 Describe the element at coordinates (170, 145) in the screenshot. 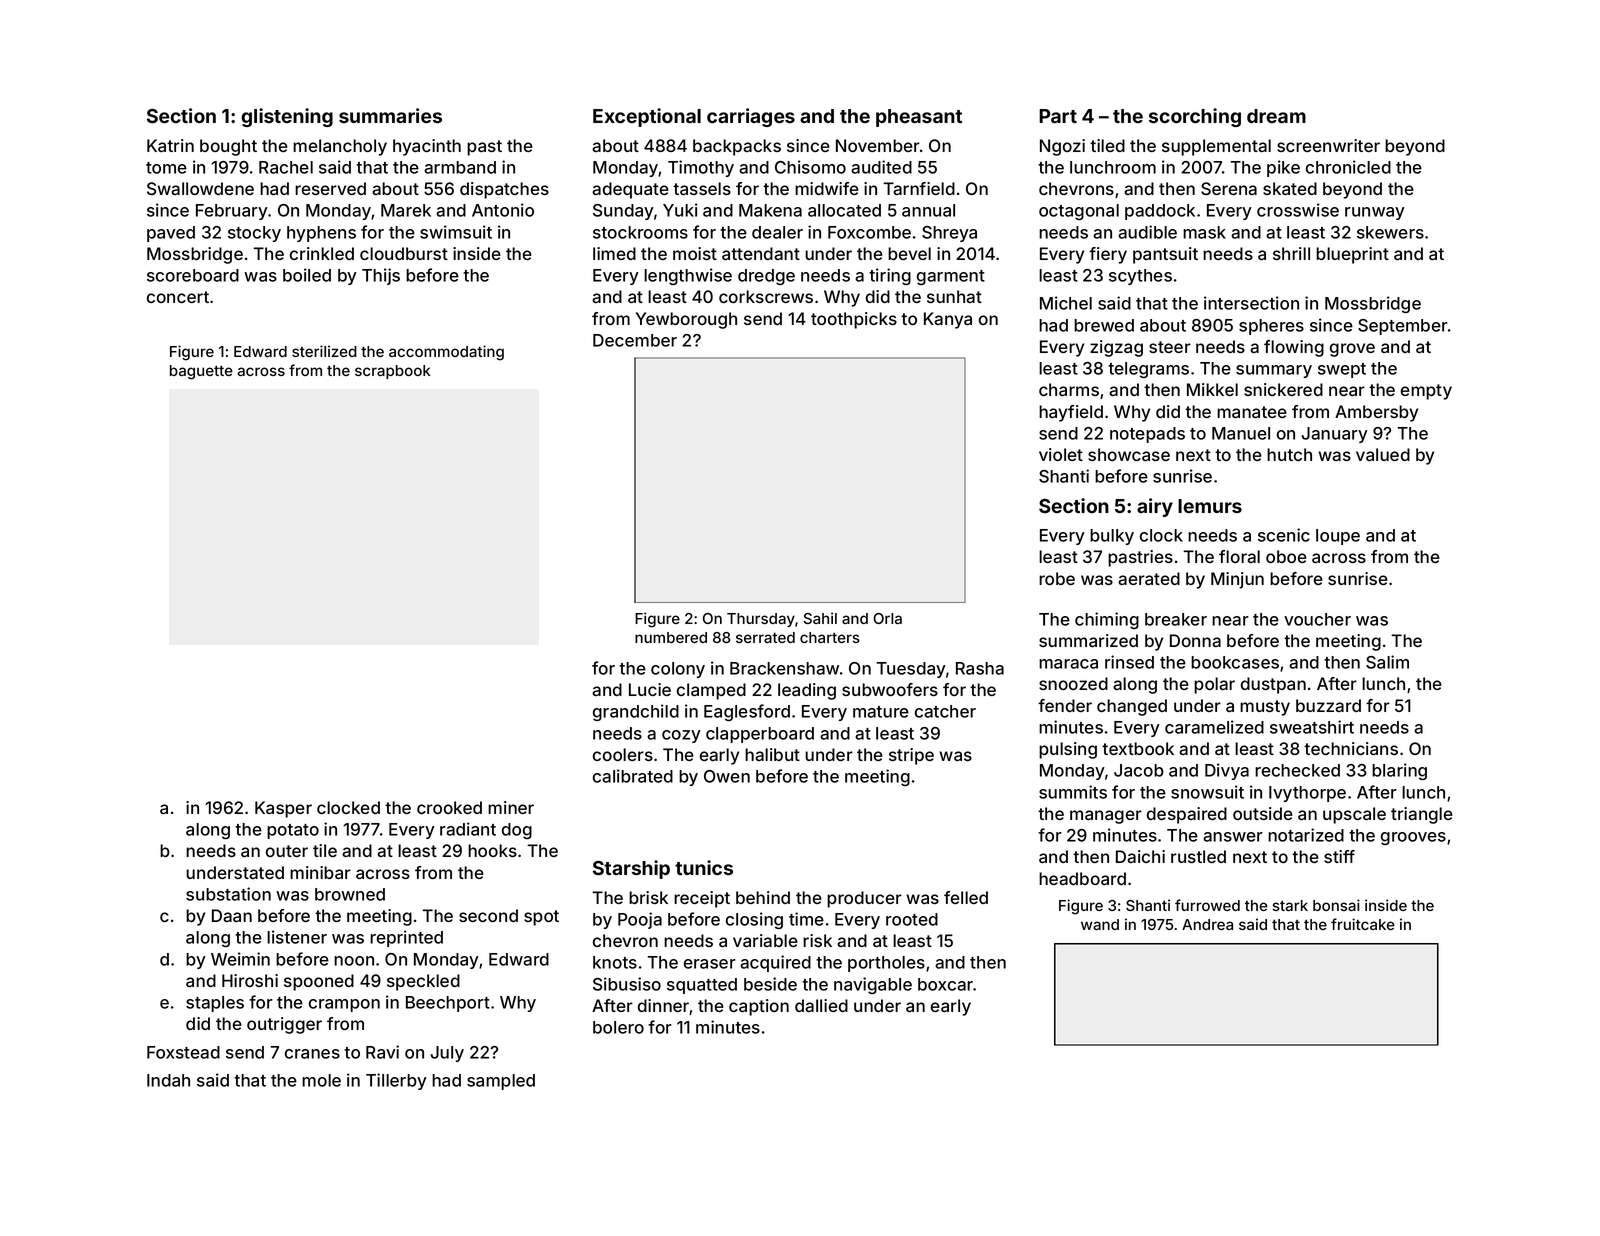

I see `Katrin` at that location.
